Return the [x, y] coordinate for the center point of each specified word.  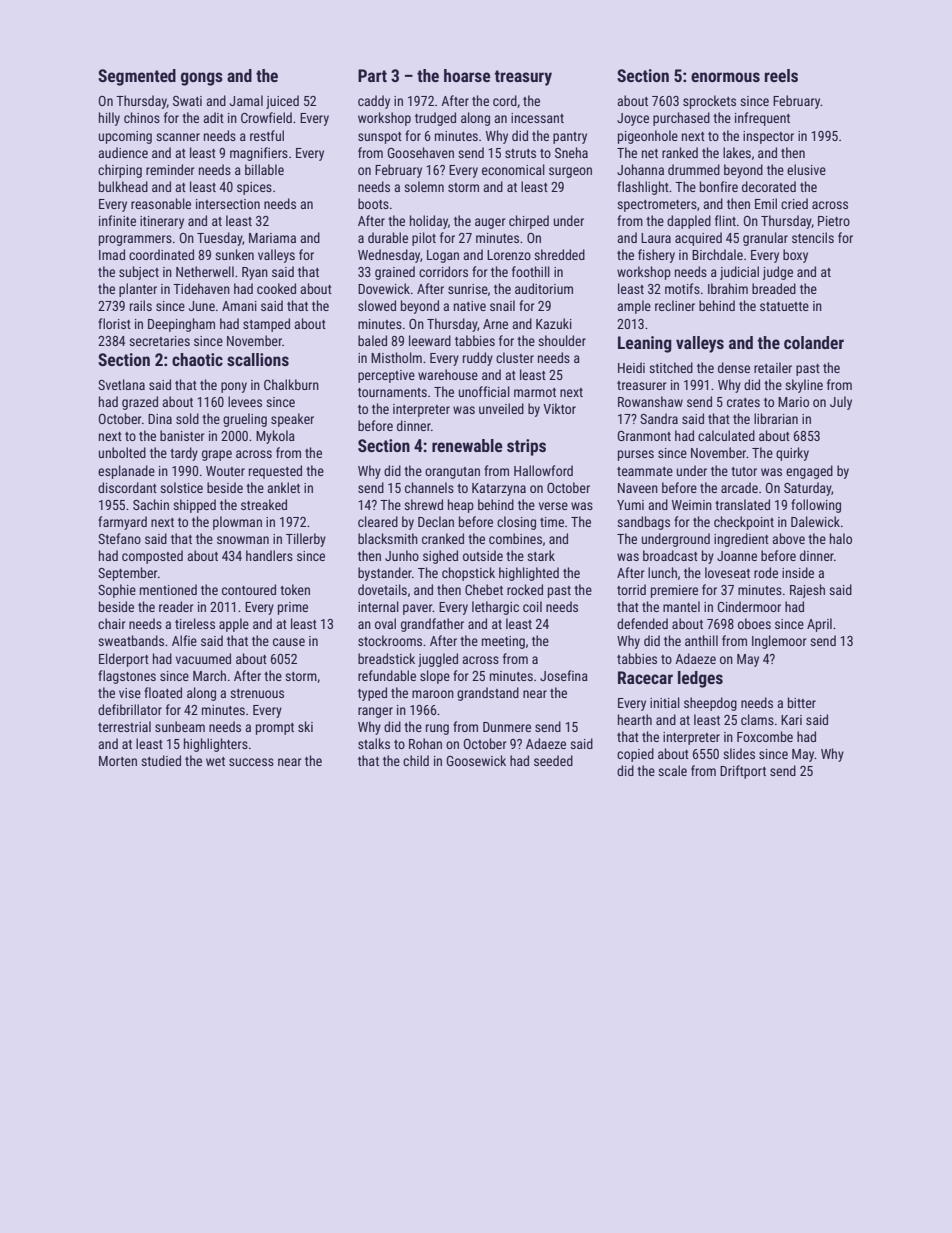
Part [372, 75]
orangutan [452, 473]
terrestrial [124, 726]
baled [372, 340]
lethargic [495, 608]
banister [182, 435]
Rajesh [807, 591]
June [202, 306]
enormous [725, 77]
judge [778, 273]
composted [152, 557]
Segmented [137, 77]
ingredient [741, 540]
